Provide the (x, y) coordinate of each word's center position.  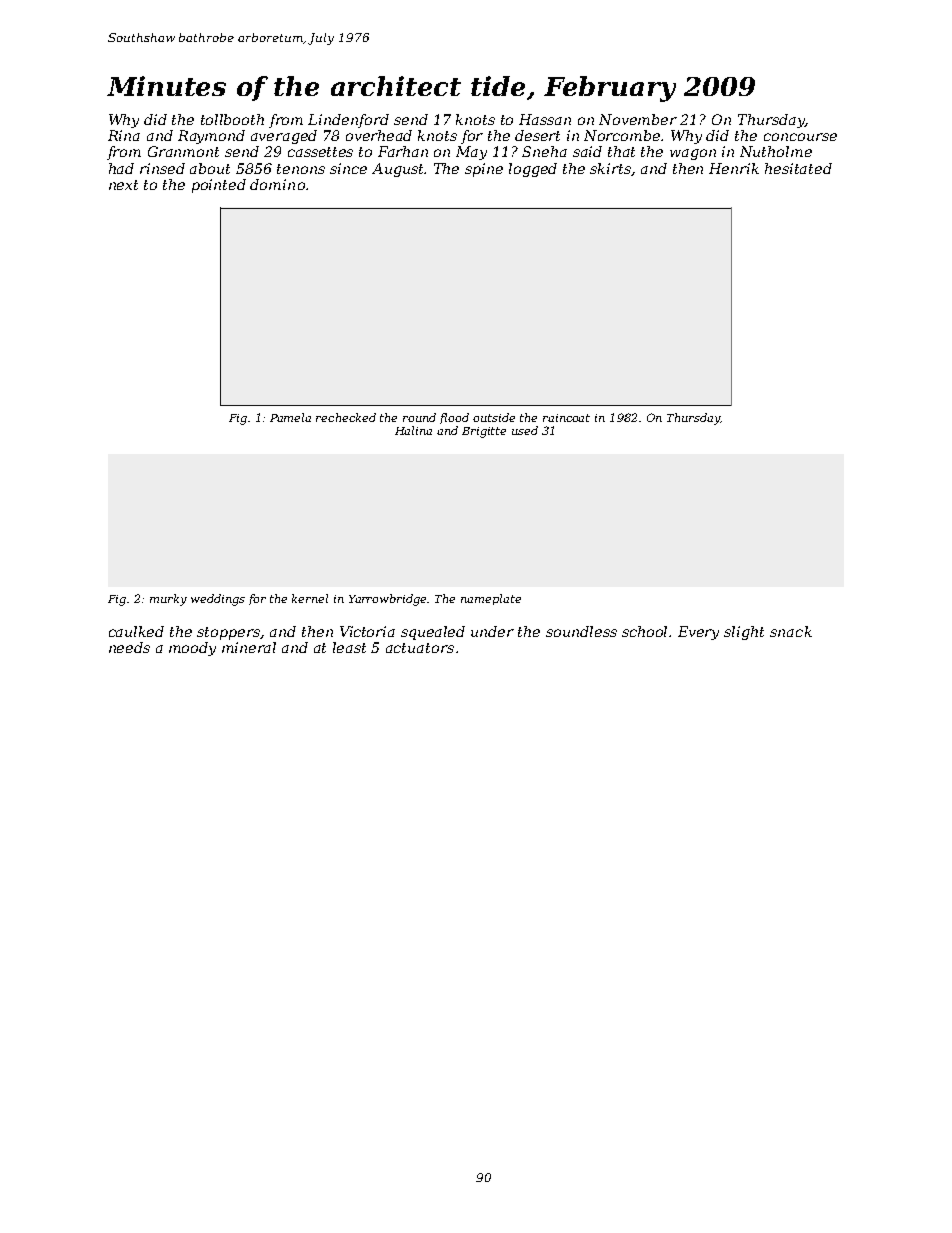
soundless (581, 631)
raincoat (566, 418)
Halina (413, 430)
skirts (611, 169)
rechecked (346, 417)
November (638, 119)
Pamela (290, 417)
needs (129, 647)
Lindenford (348, 121)
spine (484, 170)
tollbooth (232, 119)
